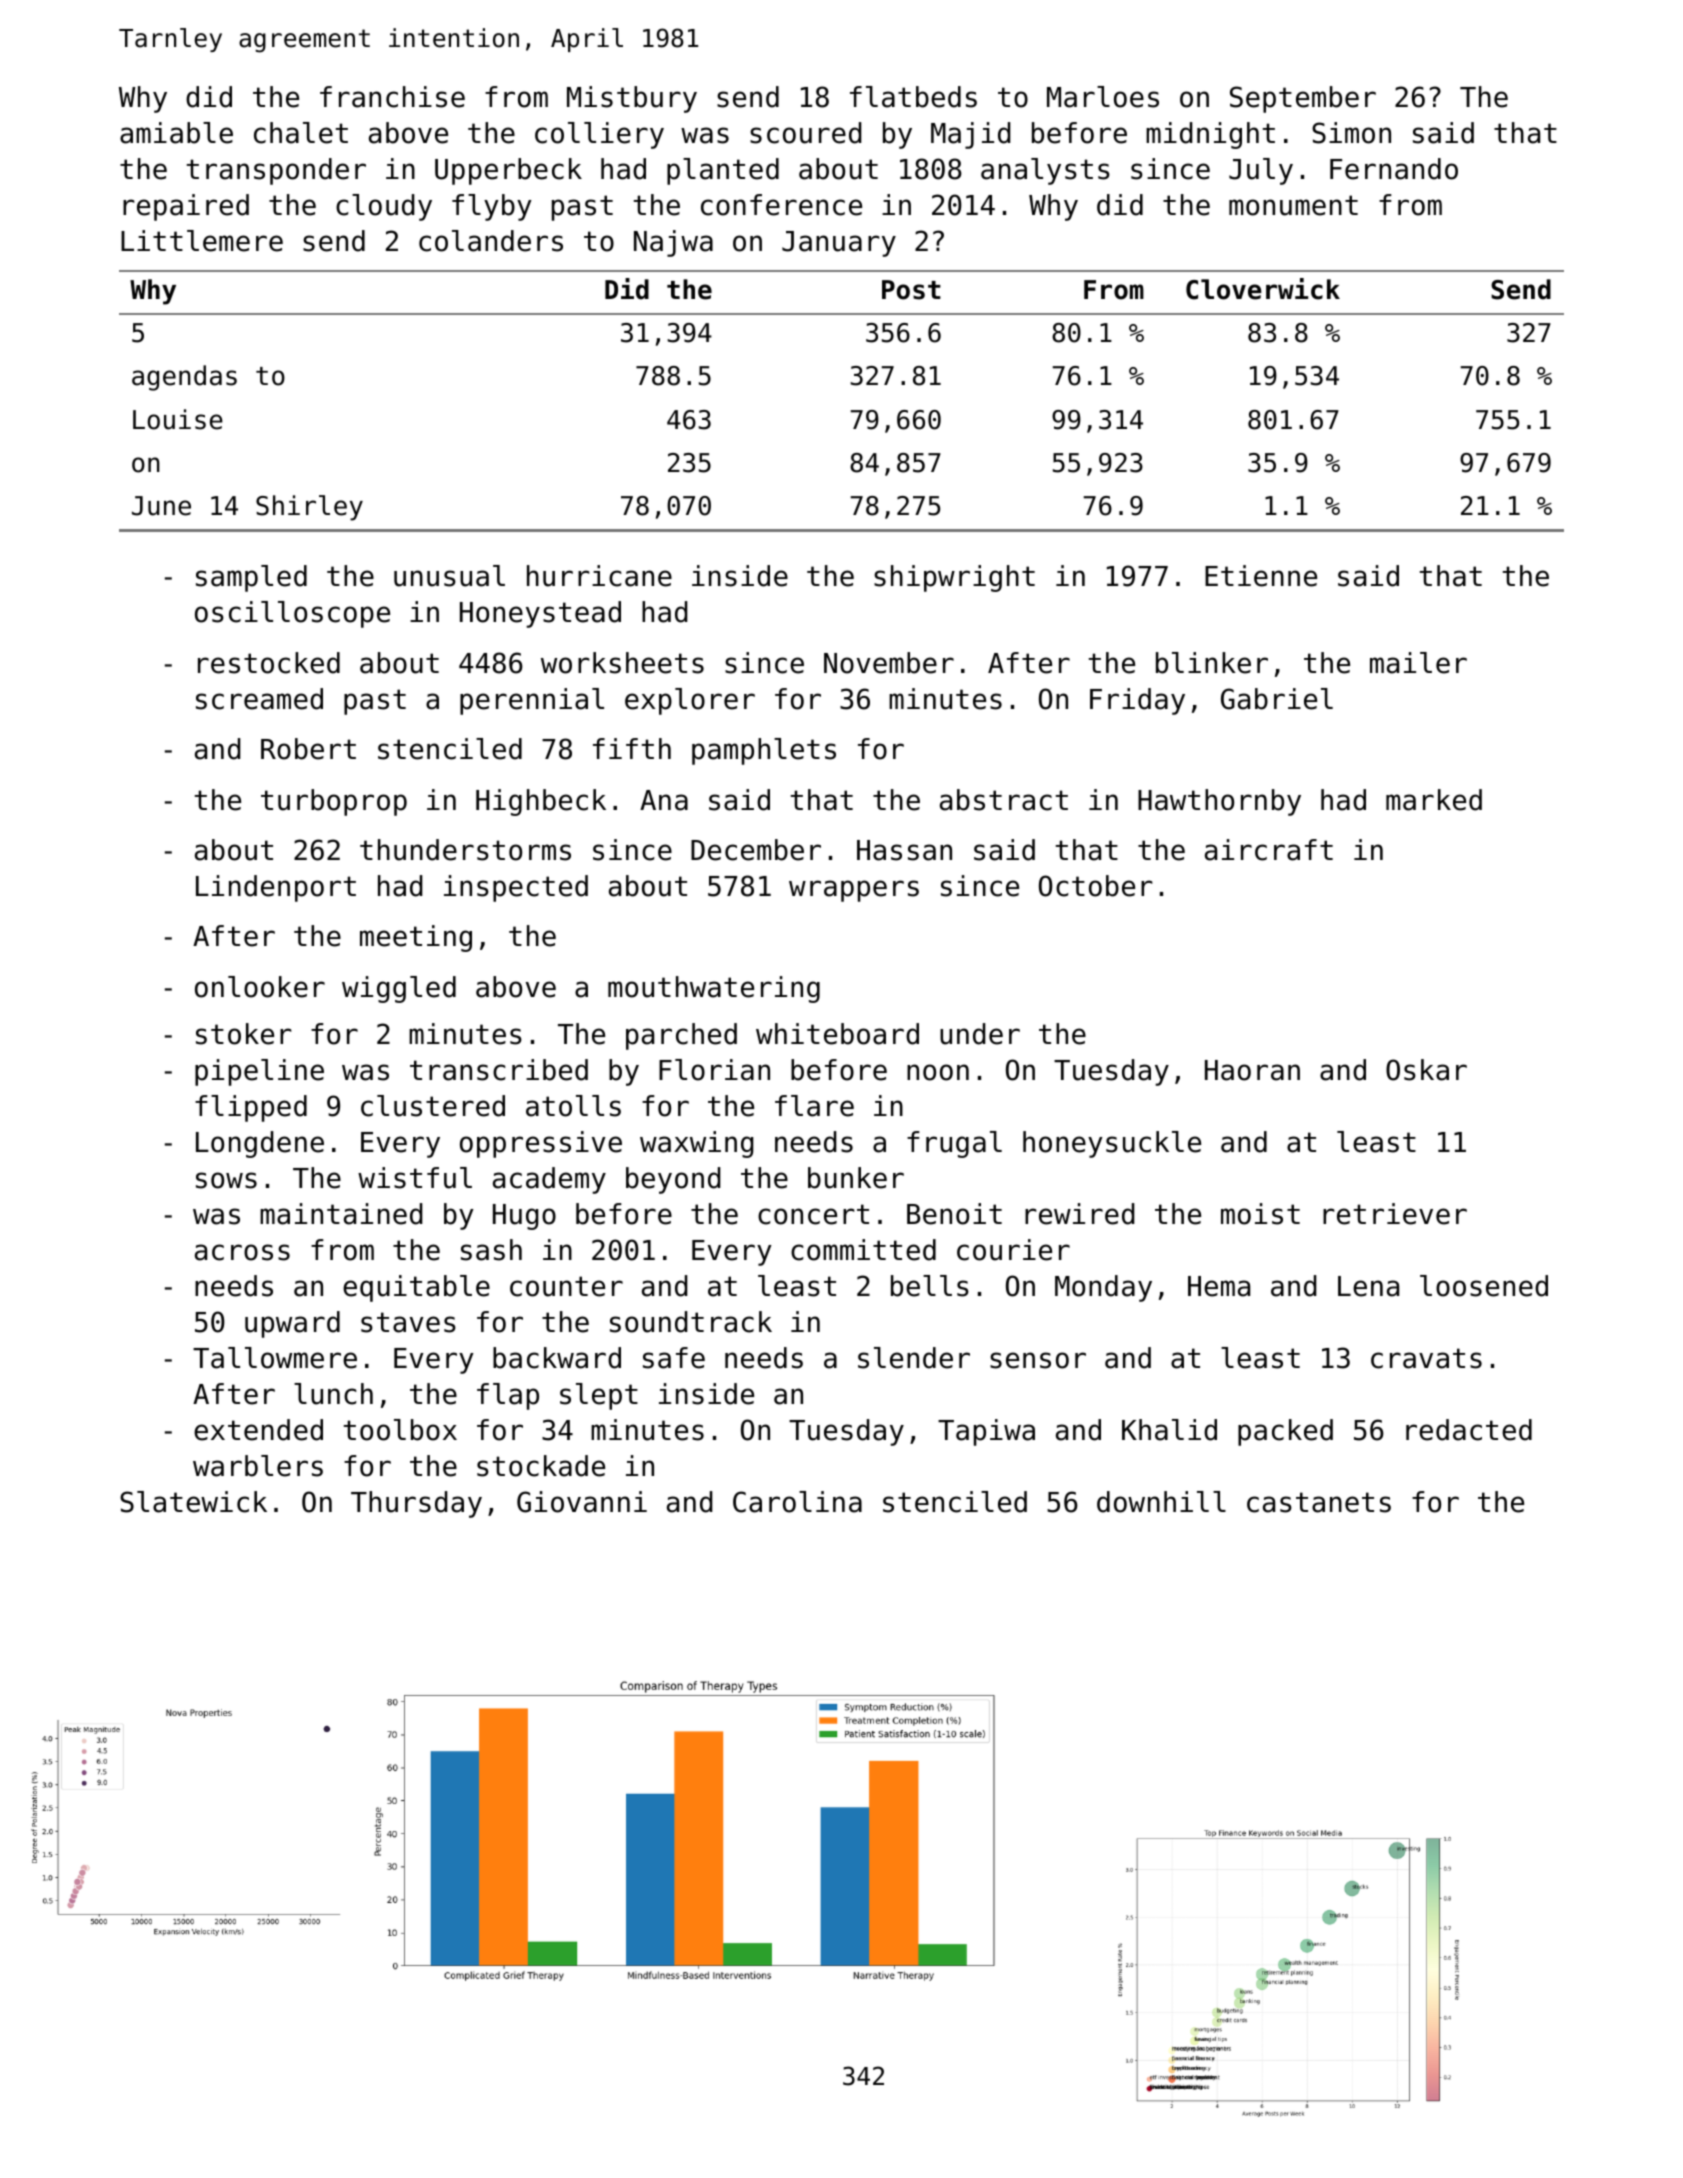 The height and width of the screenshot is (2178, 1683). Describe the element at coordinates (1426, 1070) in the screenshot. I see `Oskar` at that location.
